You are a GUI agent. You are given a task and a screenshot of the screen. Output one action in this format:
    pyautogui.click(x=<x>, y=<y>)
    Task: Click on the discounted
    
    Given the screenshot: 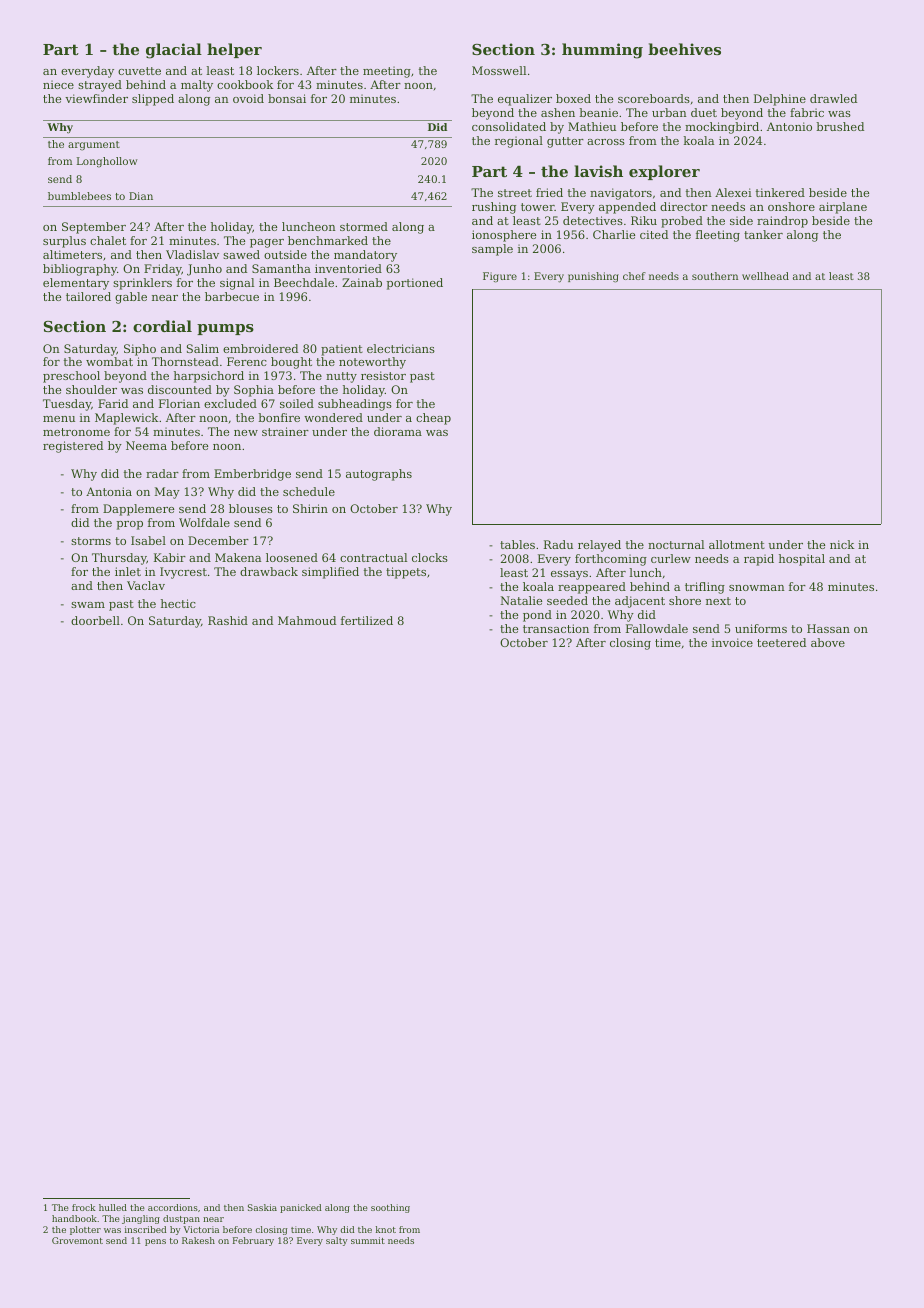 What is the action you would take?
    pyautogui.click(x=180, y=389)
